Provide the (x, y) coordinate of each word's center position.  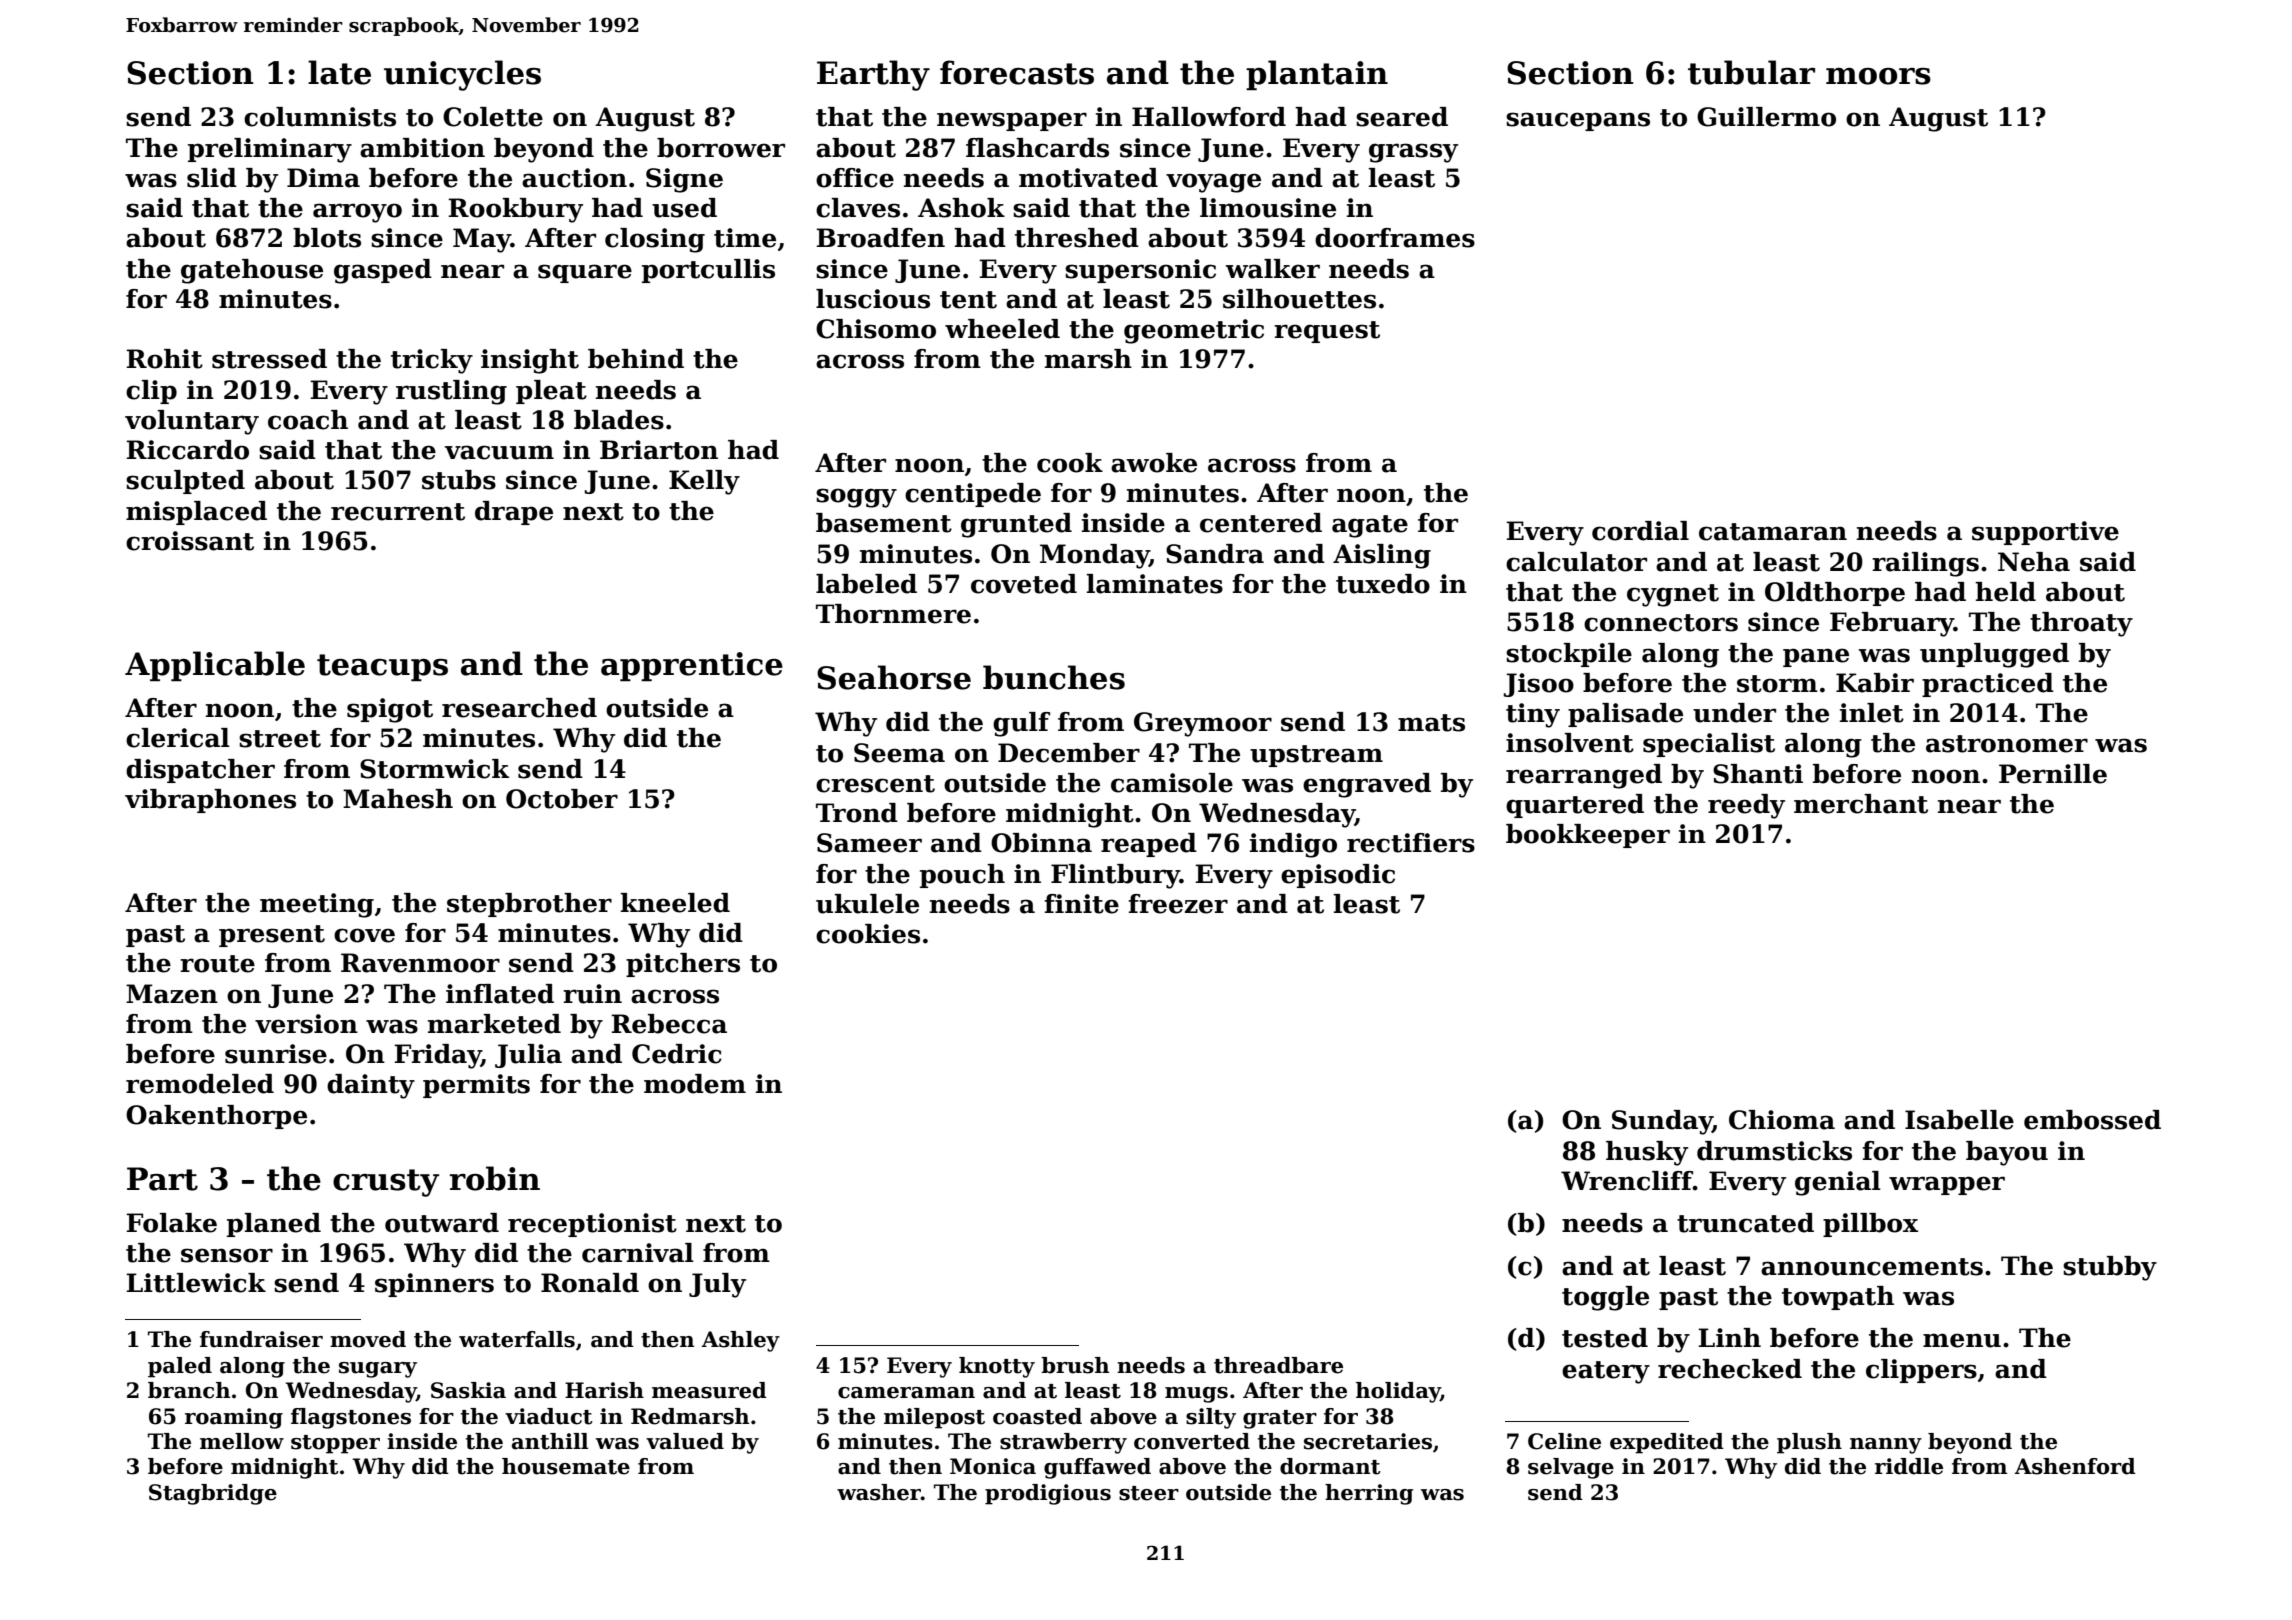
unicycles (462, 75)
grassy (1413, 153)
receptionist (592, 1225)
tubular (1751, 72)
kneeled (675, 903)
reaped (1149, 845)
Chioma (1782, 1120)
